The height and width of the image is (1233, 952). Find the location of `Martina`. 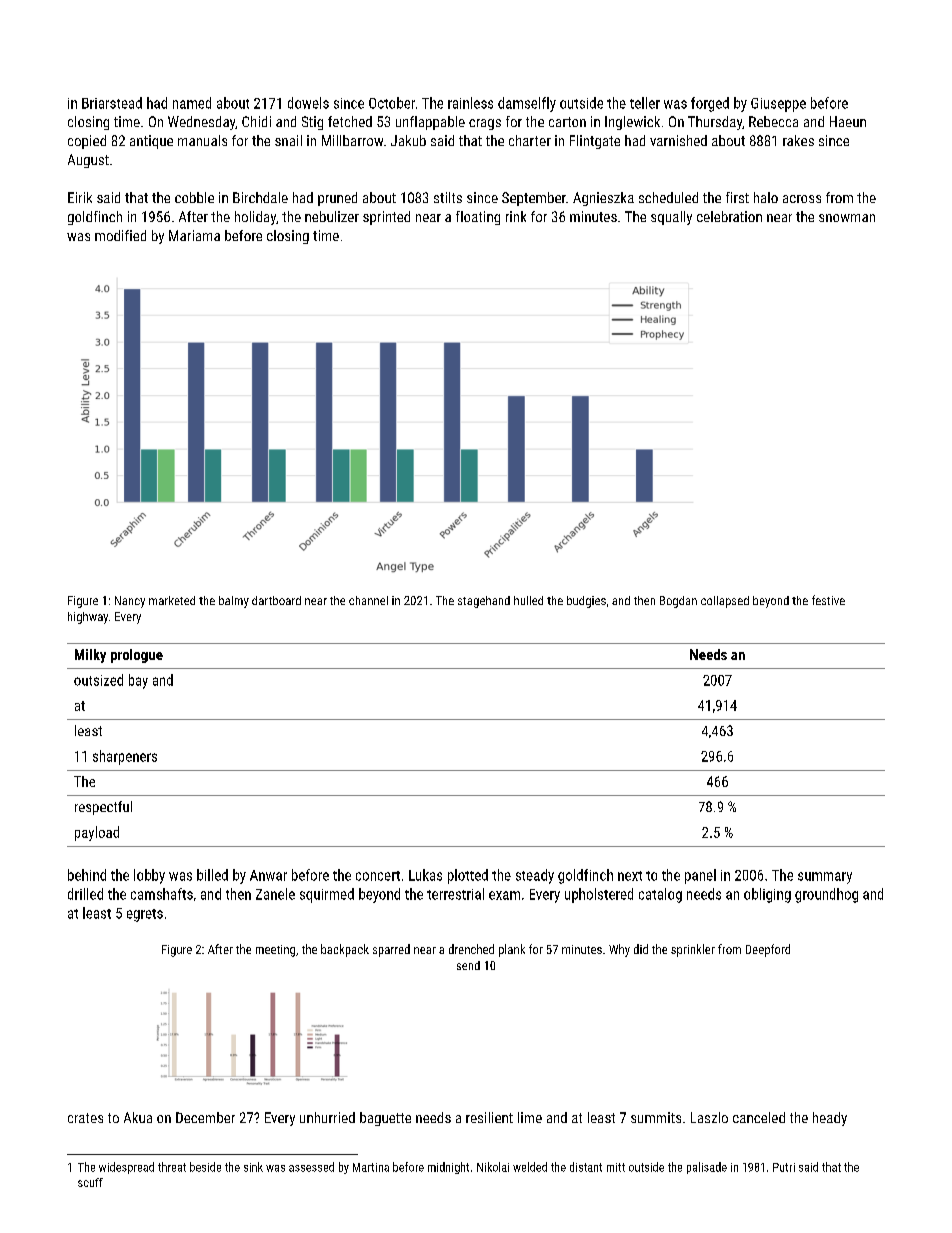

Martina is located at coordinates (371, 1167).
